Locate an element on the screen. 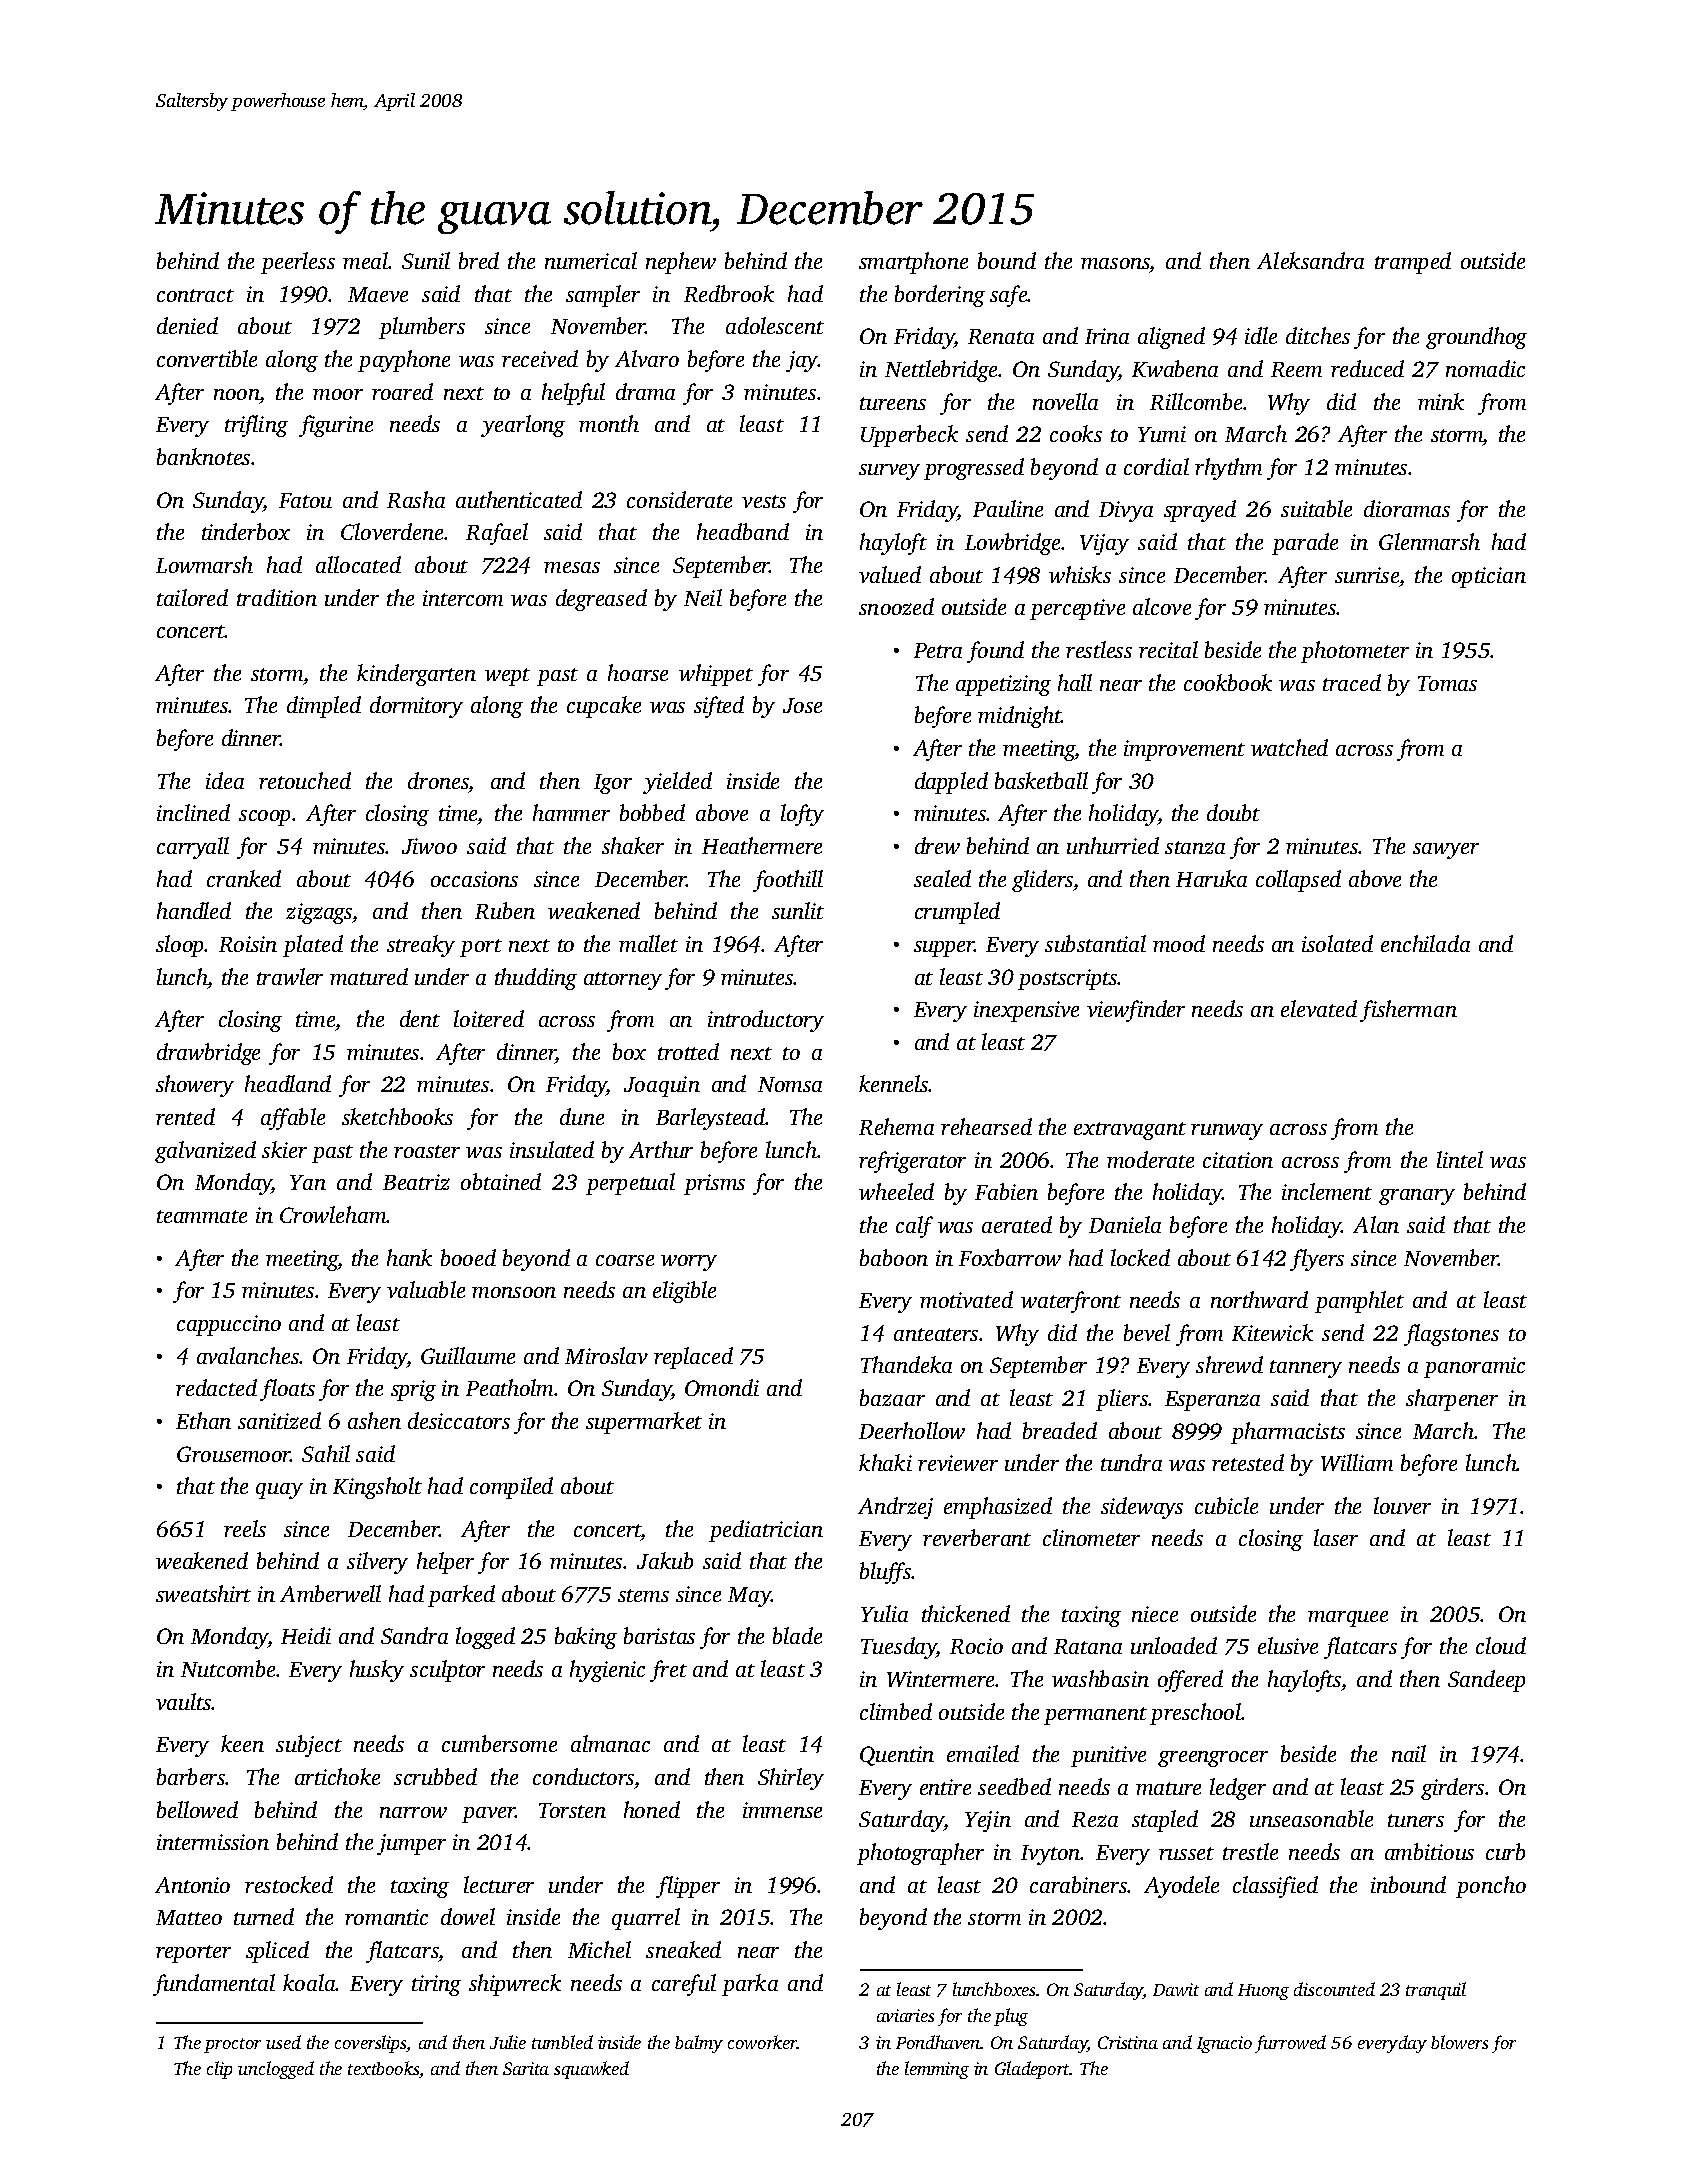 Image resolution: width=1683 pixels, height=2178 pixels. nomadic is located at coordinates (1485, 368).
